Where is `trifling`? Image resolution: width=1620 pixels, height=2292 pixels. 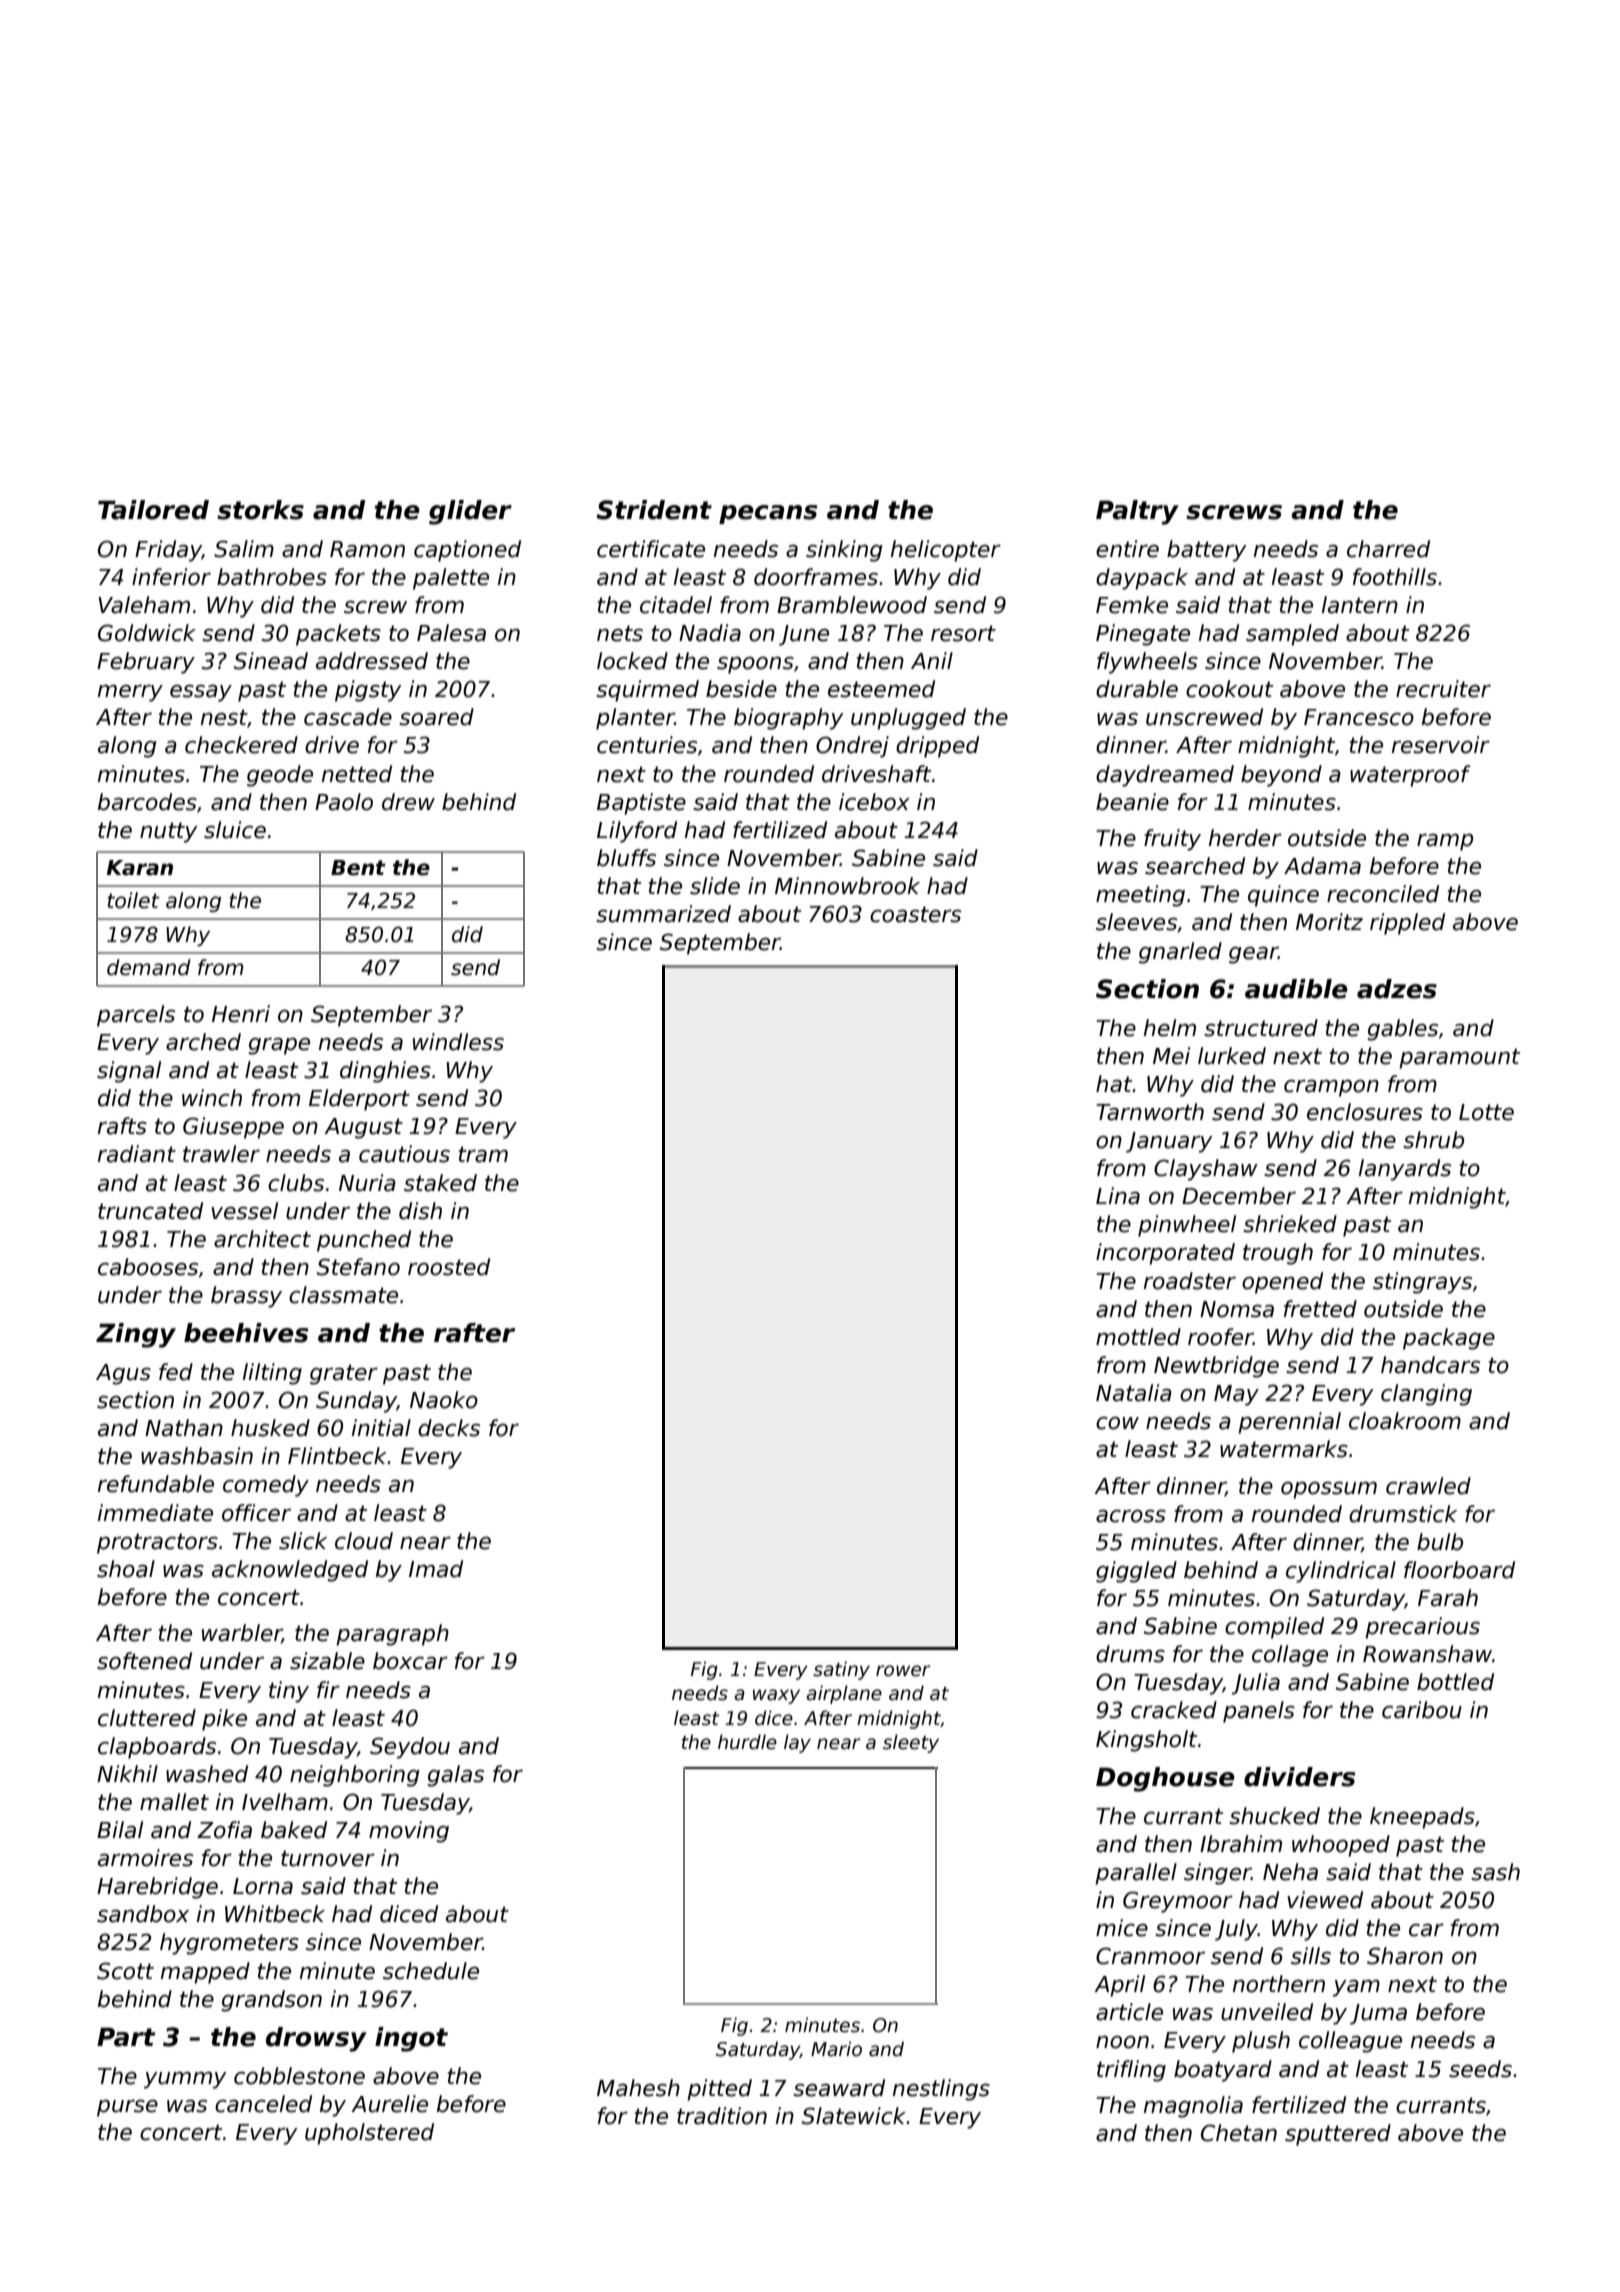 trifling is located at coordinates (1131, 2071).
